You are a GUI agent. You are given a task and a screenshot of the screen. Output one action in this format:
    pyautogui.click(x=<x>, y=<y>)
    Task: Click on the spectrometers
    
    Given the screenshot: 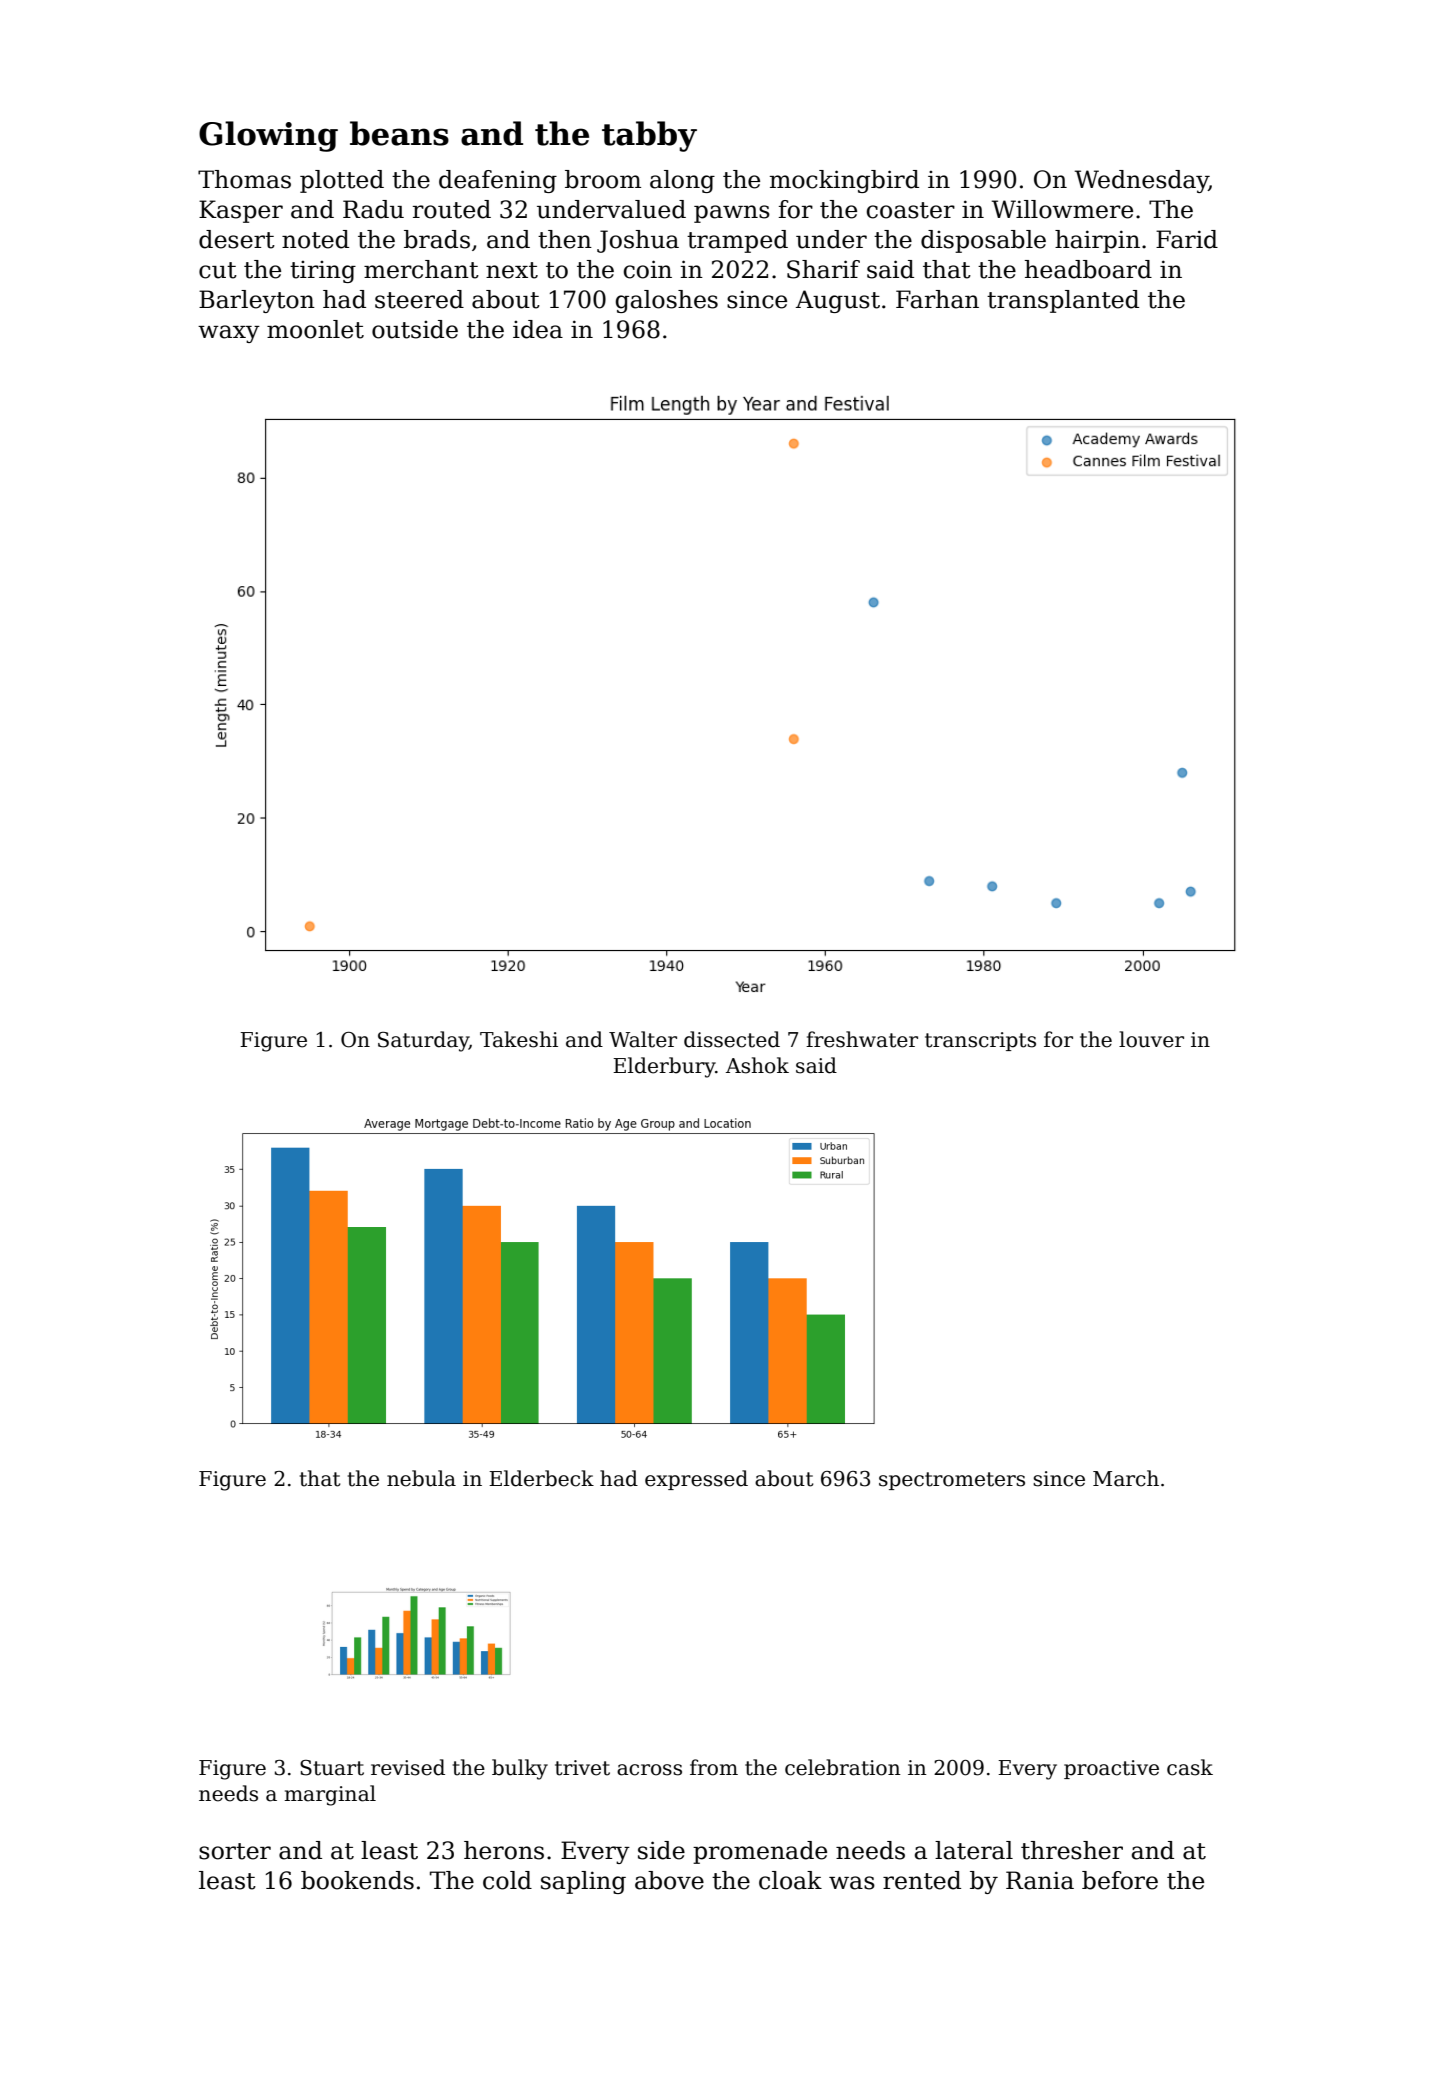 What is the action you would take?
    pyautogui.click(x=952, y=1481)
